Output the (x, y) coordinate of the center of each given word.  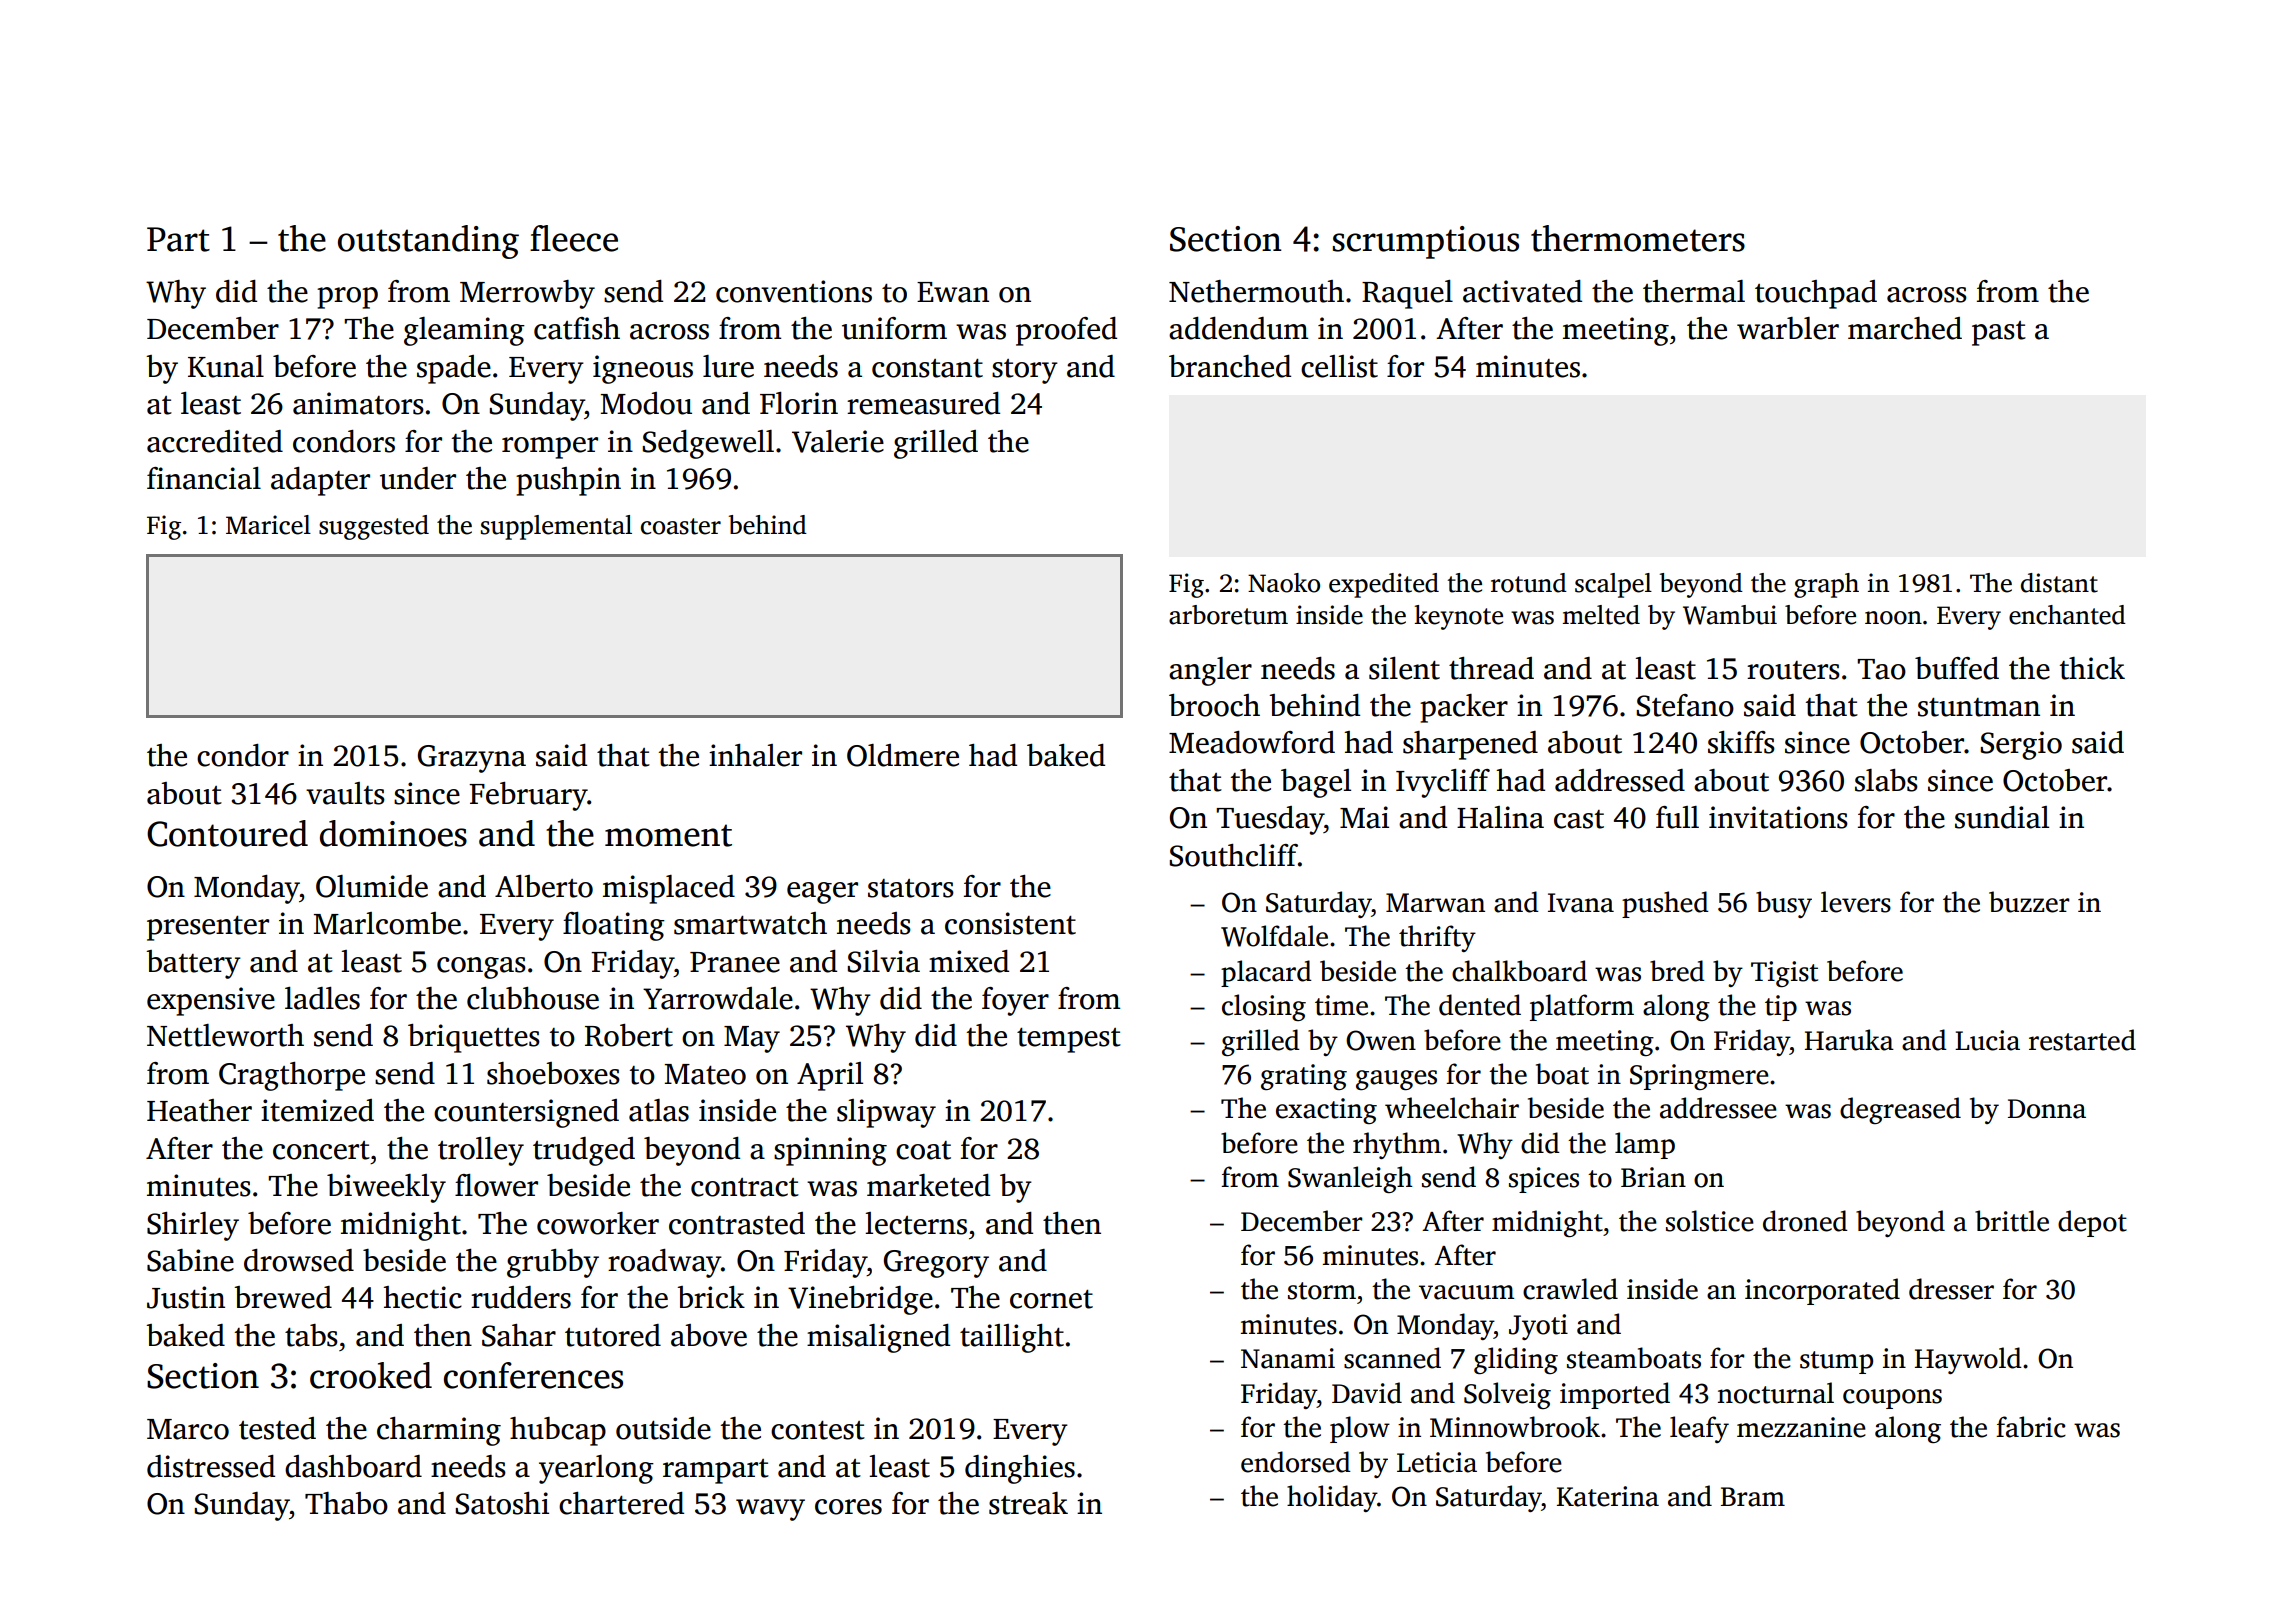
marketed (928, 1185)
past (1999, 333)
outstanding (428, 242)
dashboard (353, 1466)
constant (927, 368)
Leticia (1437, 1462)
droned (1805, 1221)
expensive (211, 1001)
